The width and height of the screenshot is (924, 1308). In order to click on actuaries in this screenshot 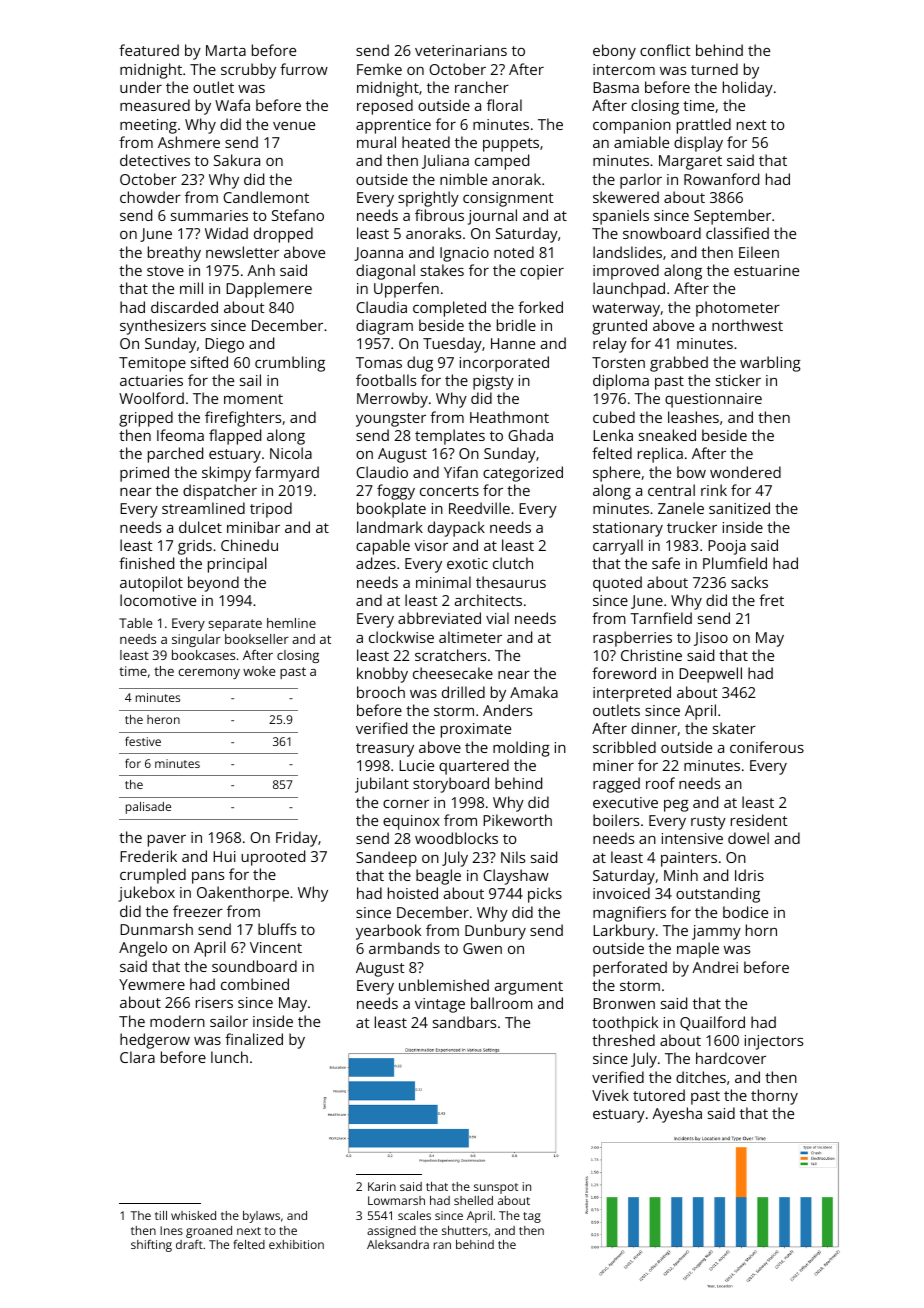, I will do `click(151, 380)`.
